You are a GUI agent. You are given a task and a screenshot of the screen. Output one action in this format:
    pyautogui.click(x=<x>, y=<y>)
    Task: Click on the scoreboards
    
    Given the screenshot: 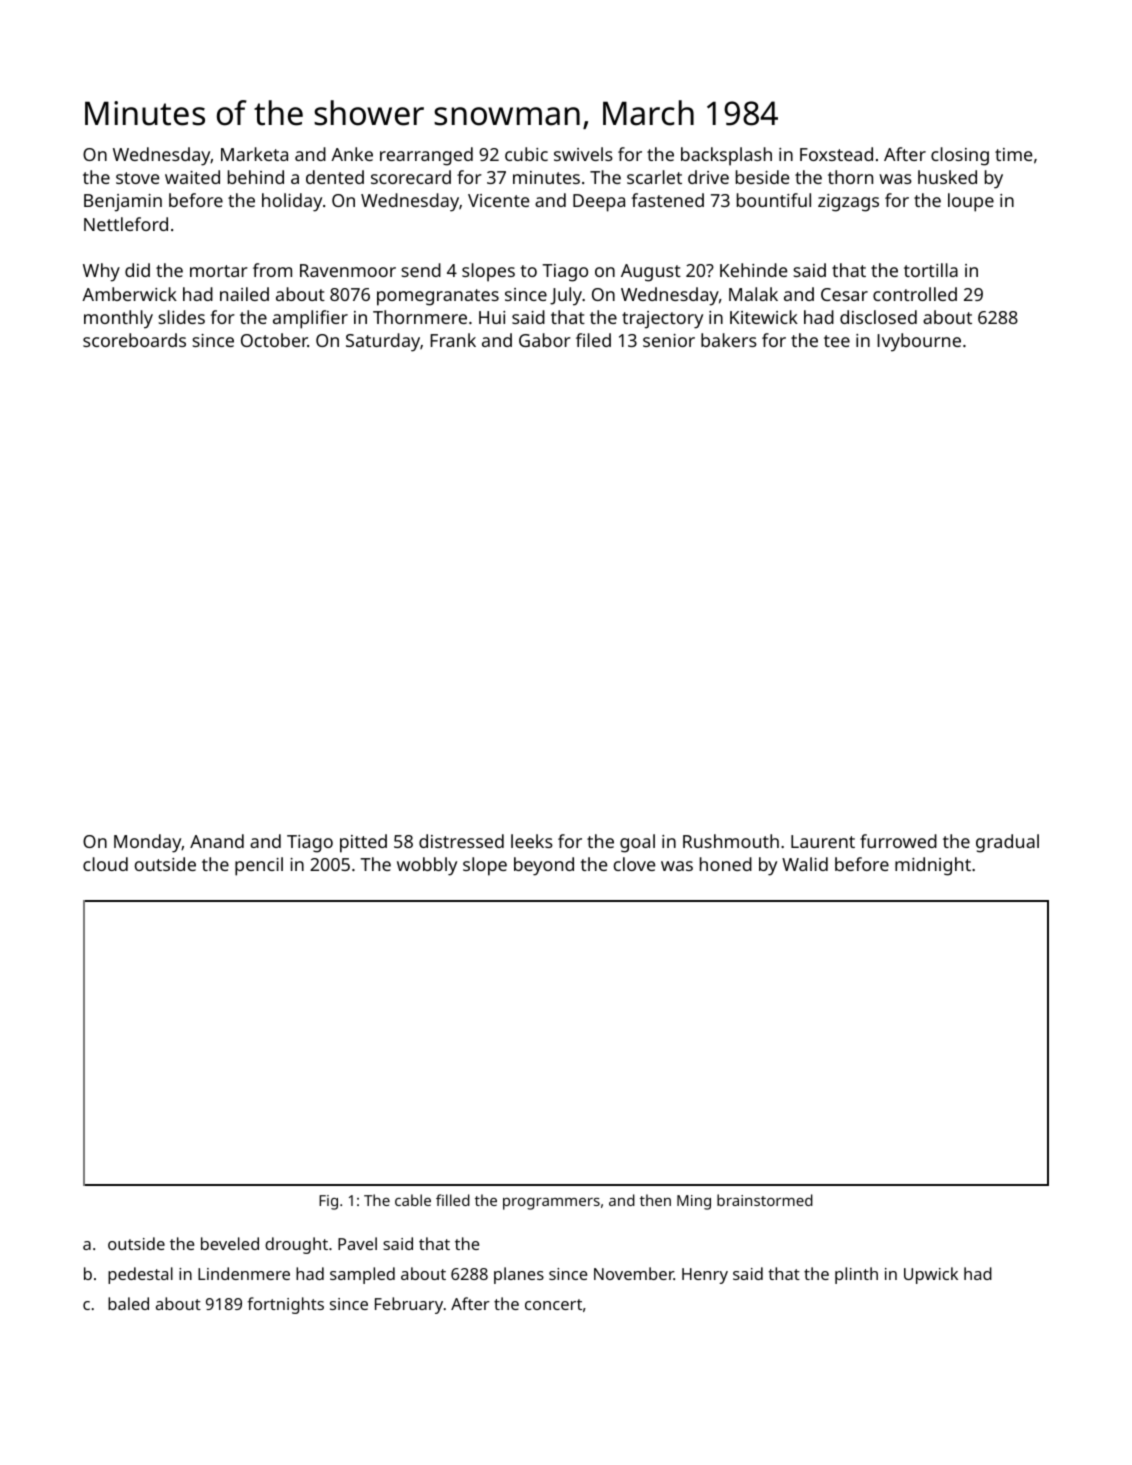 What is the action you would take?
    pyautogui.click(x=134, y=340)
